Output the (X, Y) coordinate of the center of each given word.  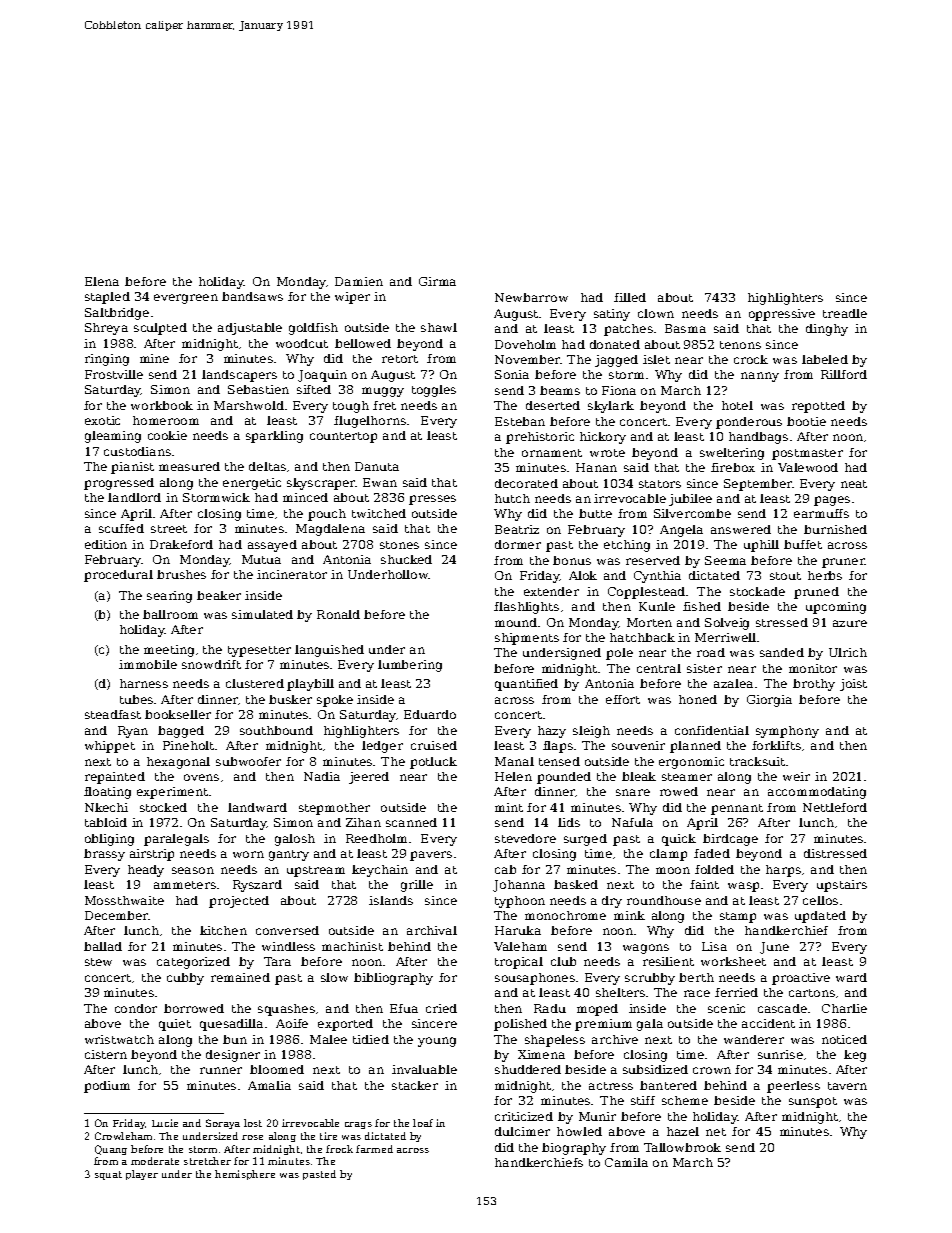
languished (329, 651)
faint (704, 884)
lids (569, 822)
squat (108, 1175)
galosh (295, 840)
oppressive (782, 315)
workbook (162, 405)
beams (560, 390)
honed (698, 699)
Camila (626, 1162)
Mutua (261, 559)
